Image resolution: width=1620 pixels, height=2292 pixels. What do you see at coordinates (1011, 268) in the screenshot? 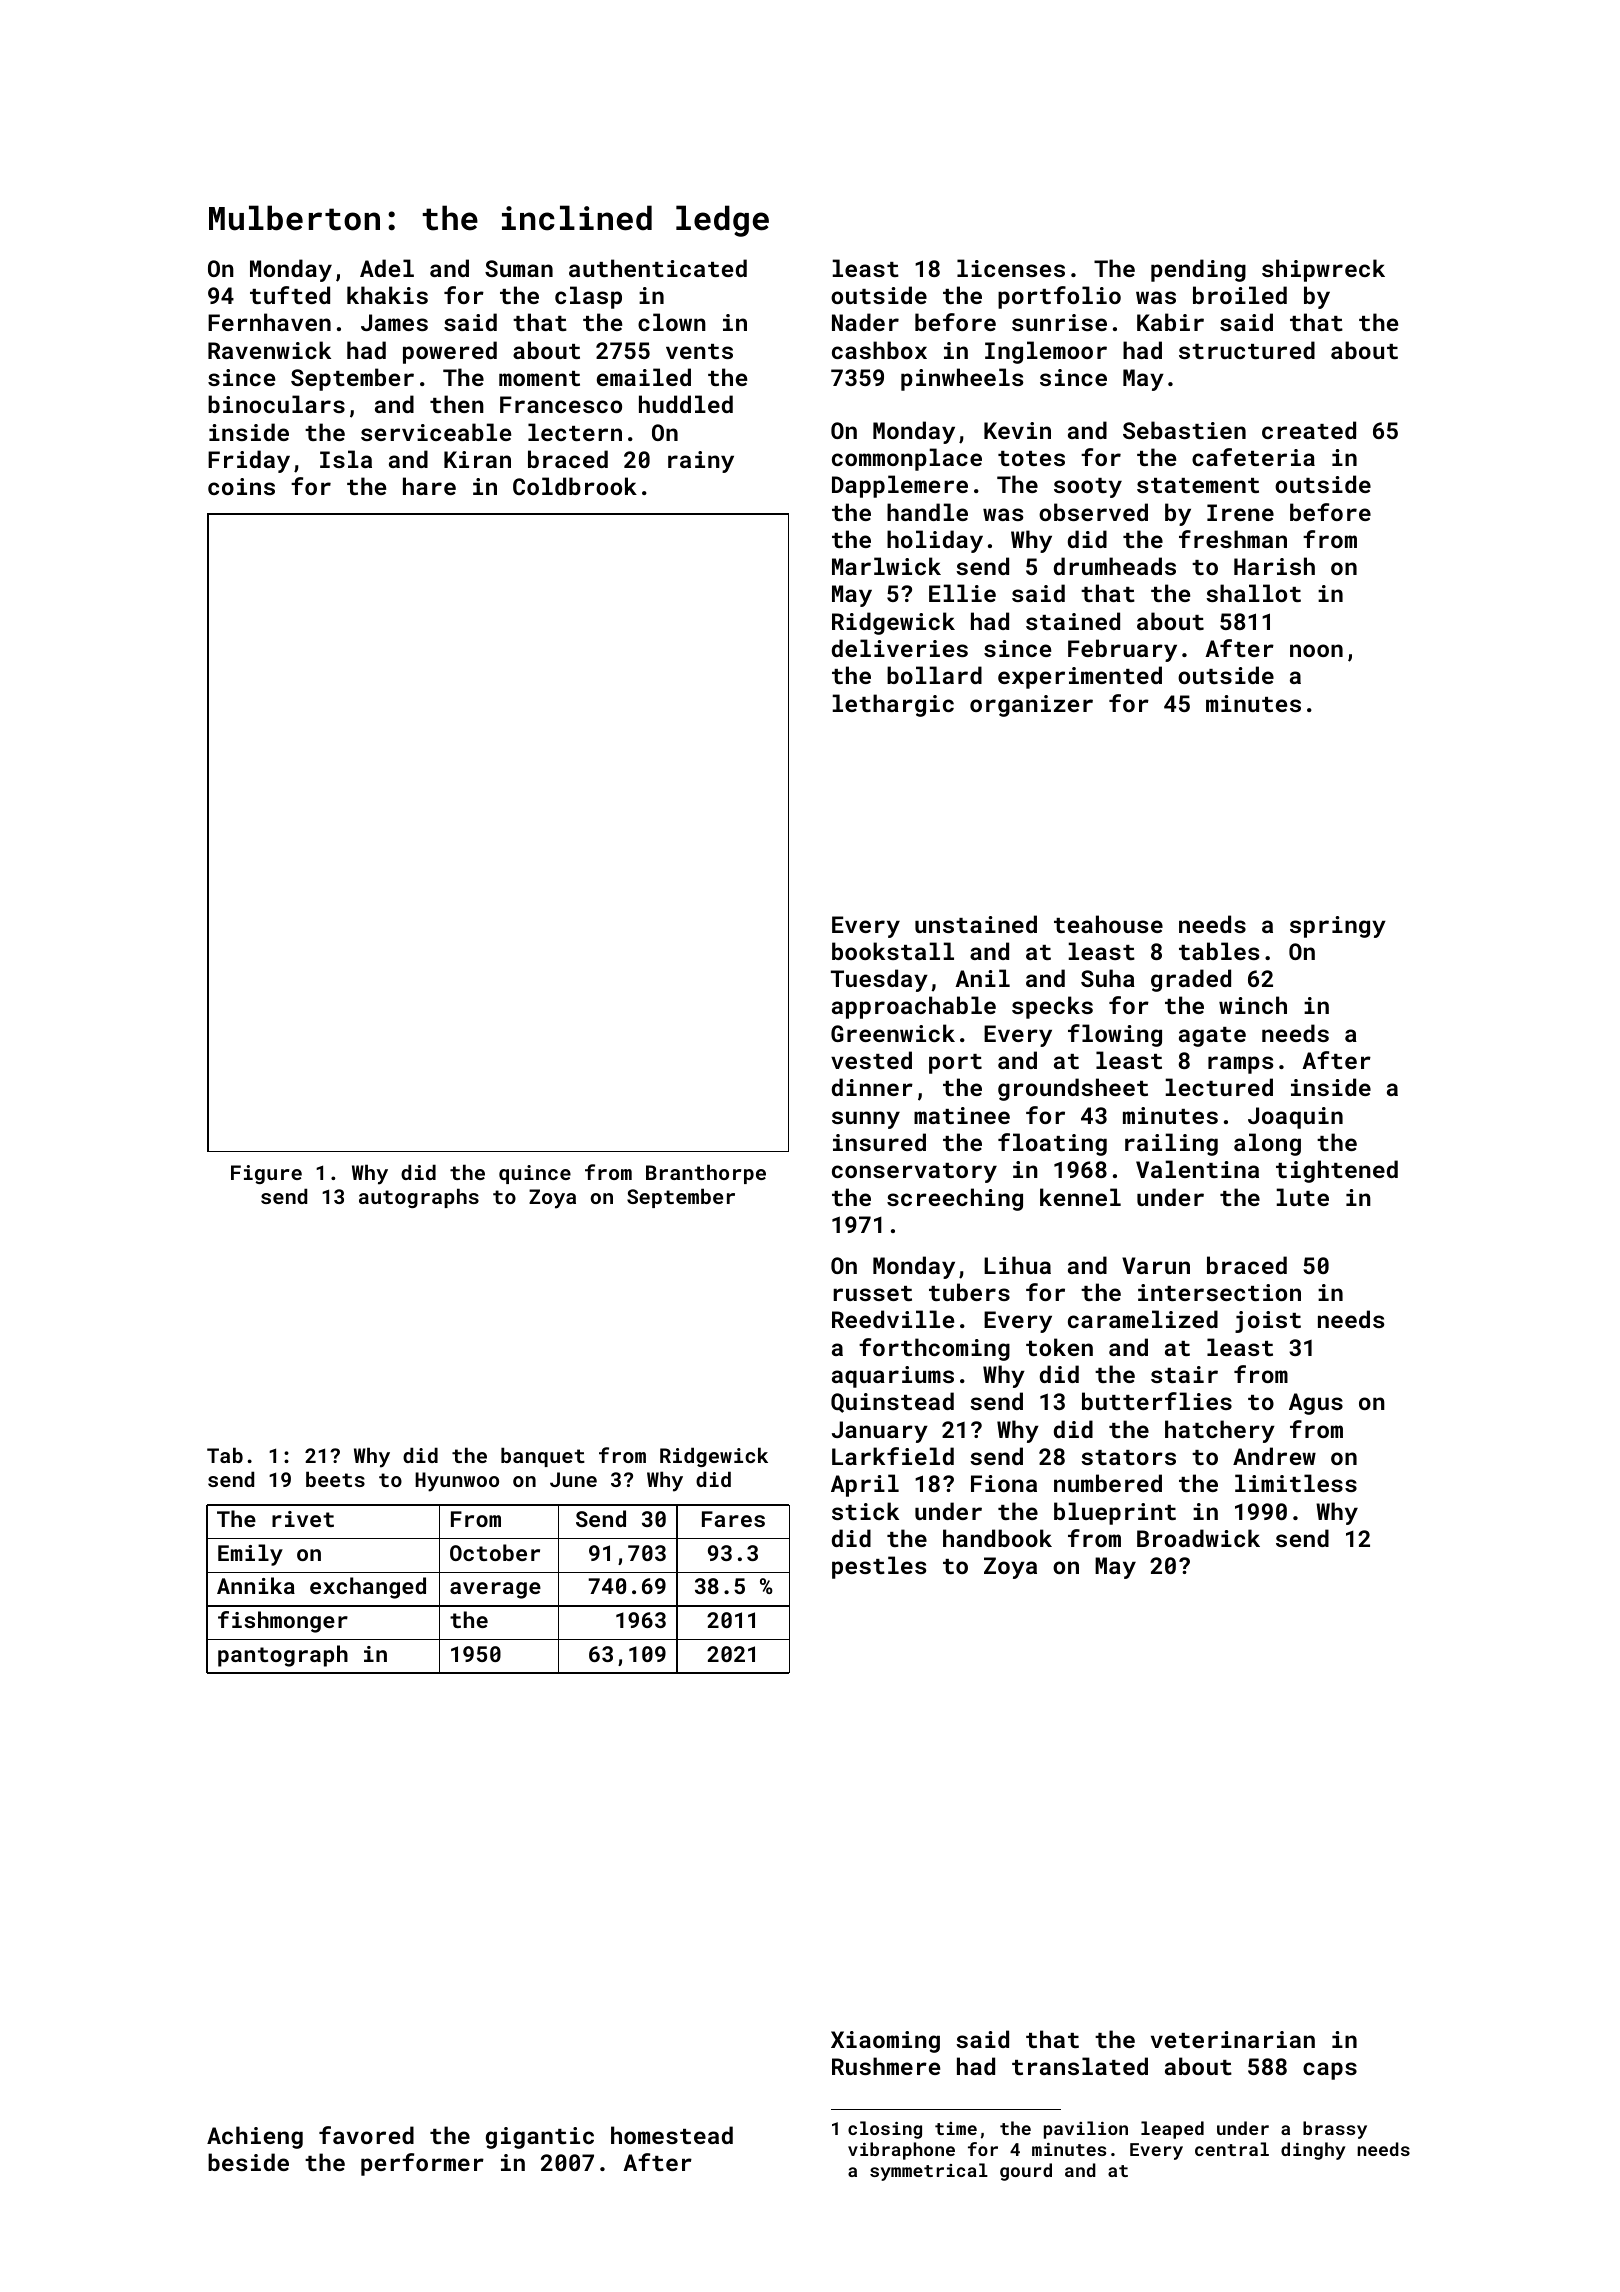
I see `licenses` at bounding box center [1011, 268].
